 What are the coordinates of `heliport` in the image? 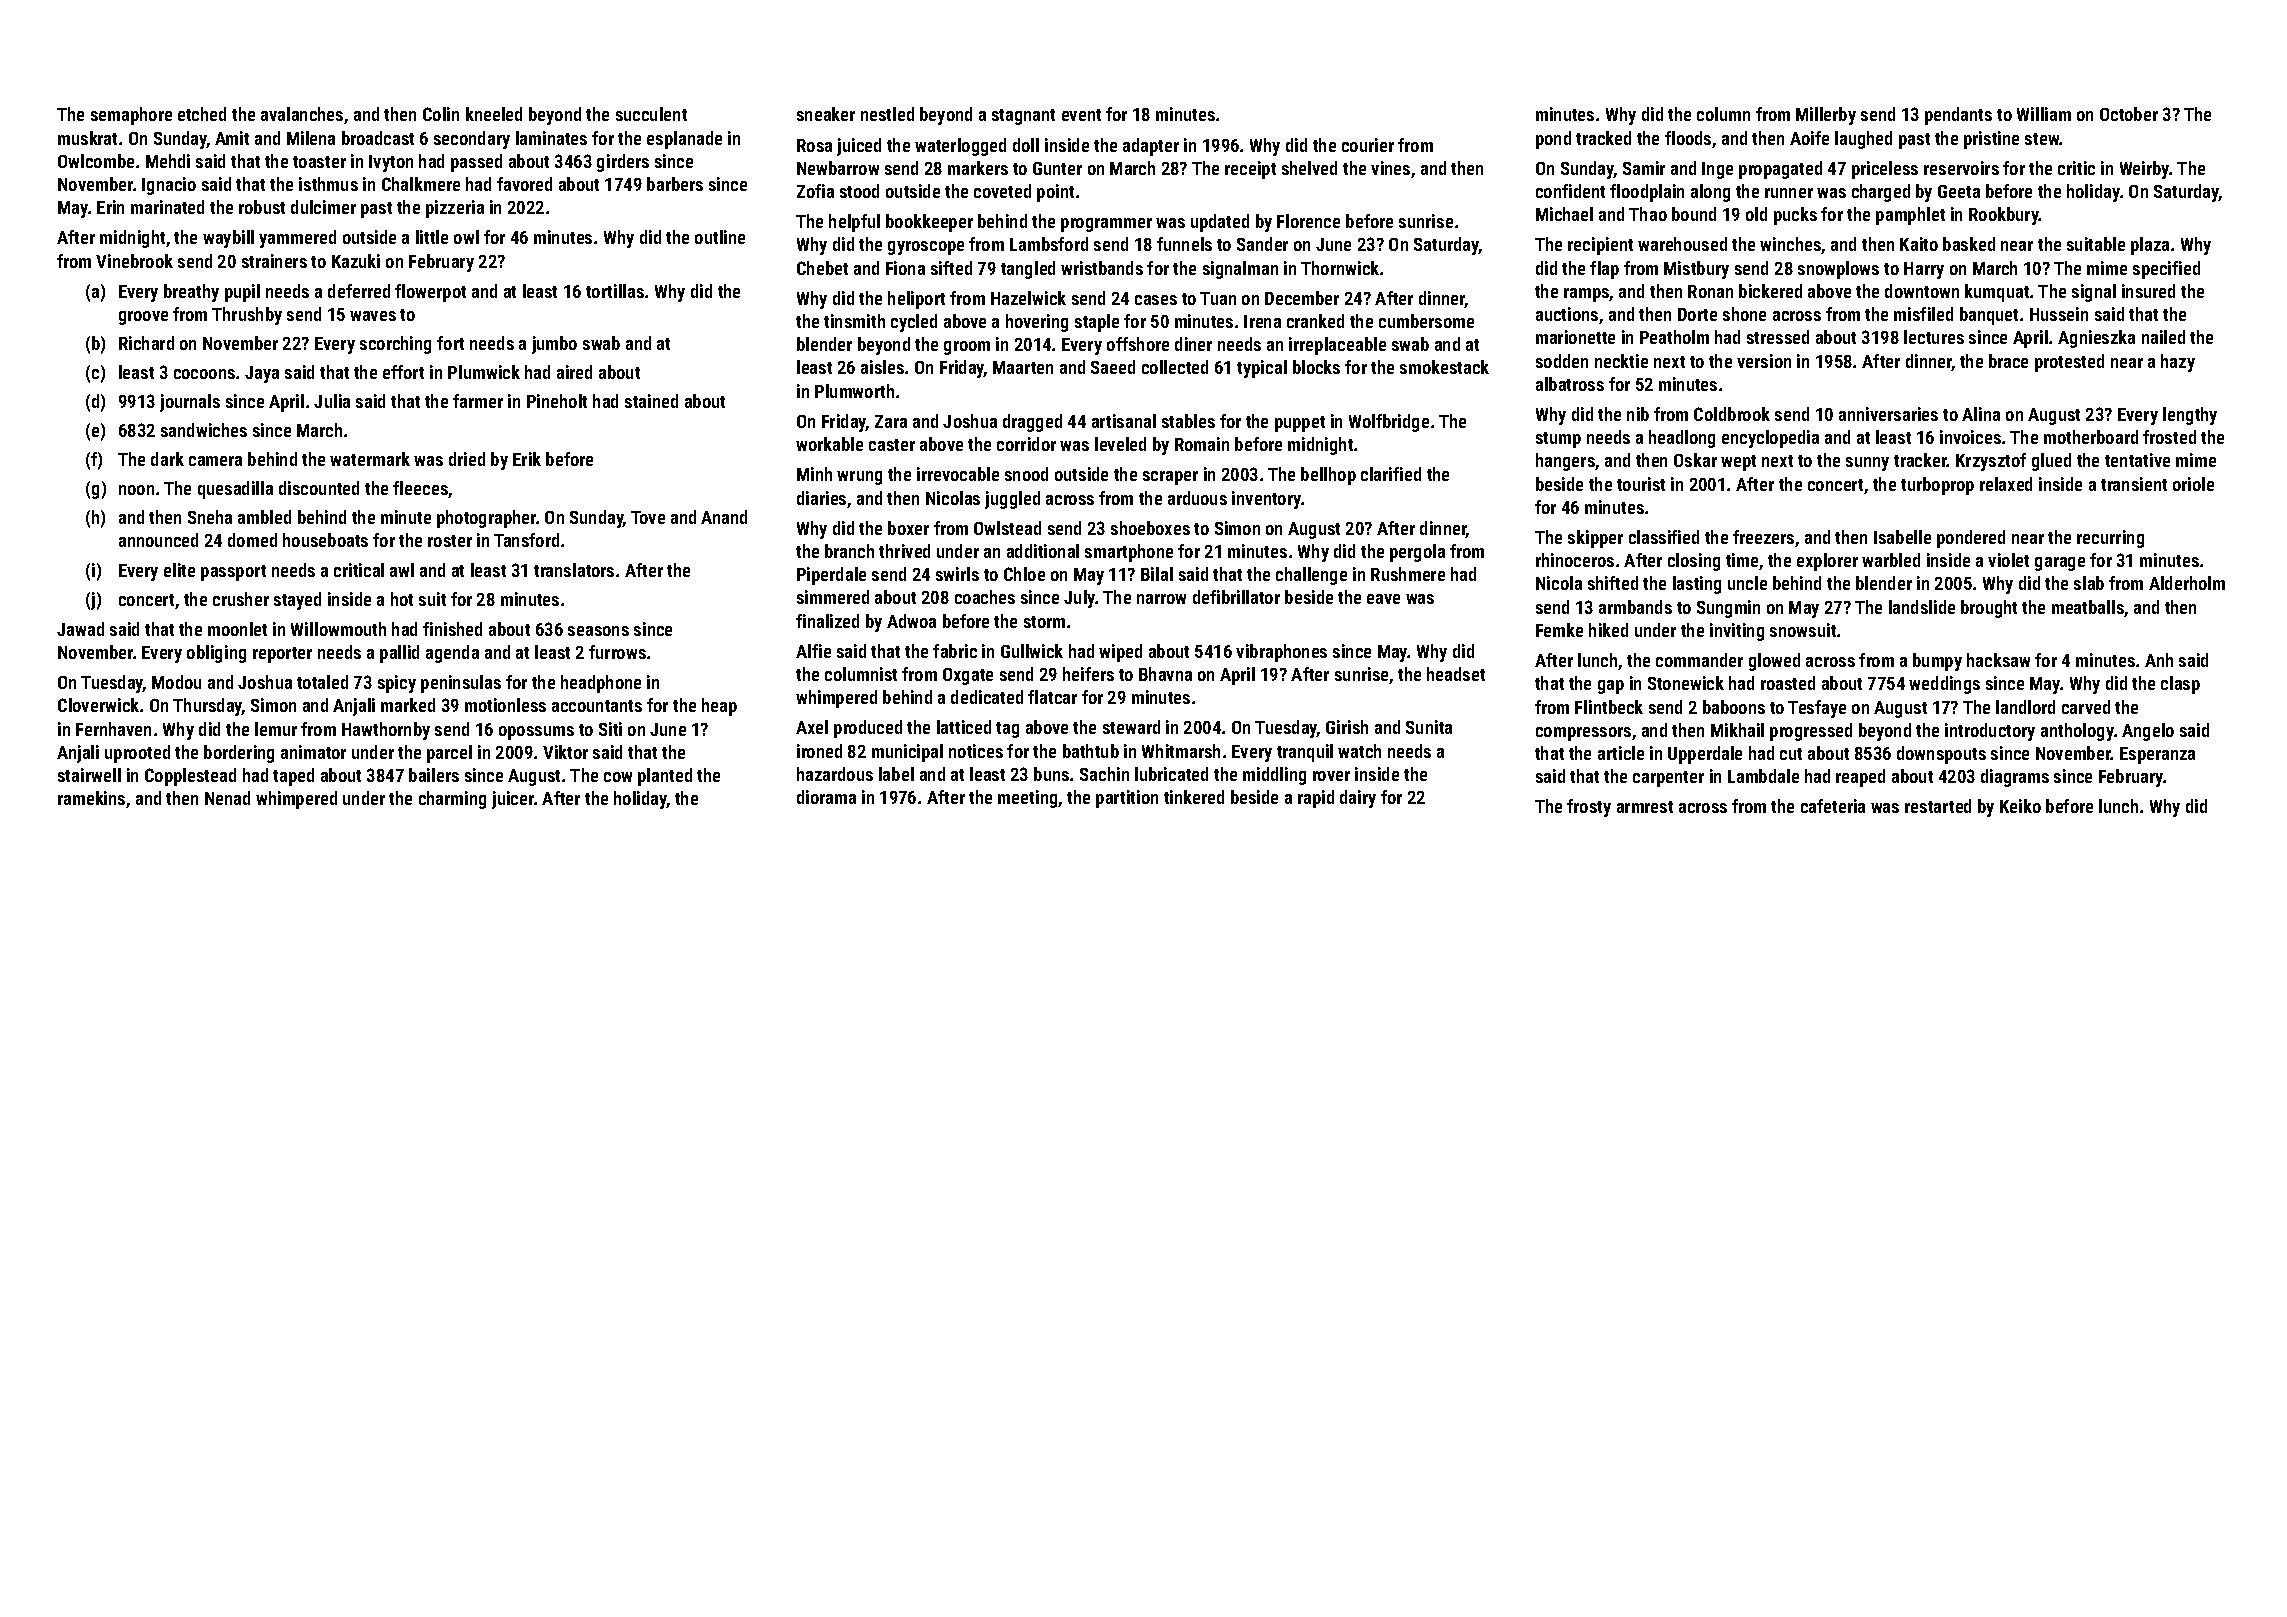 It's located at (916, 300).
